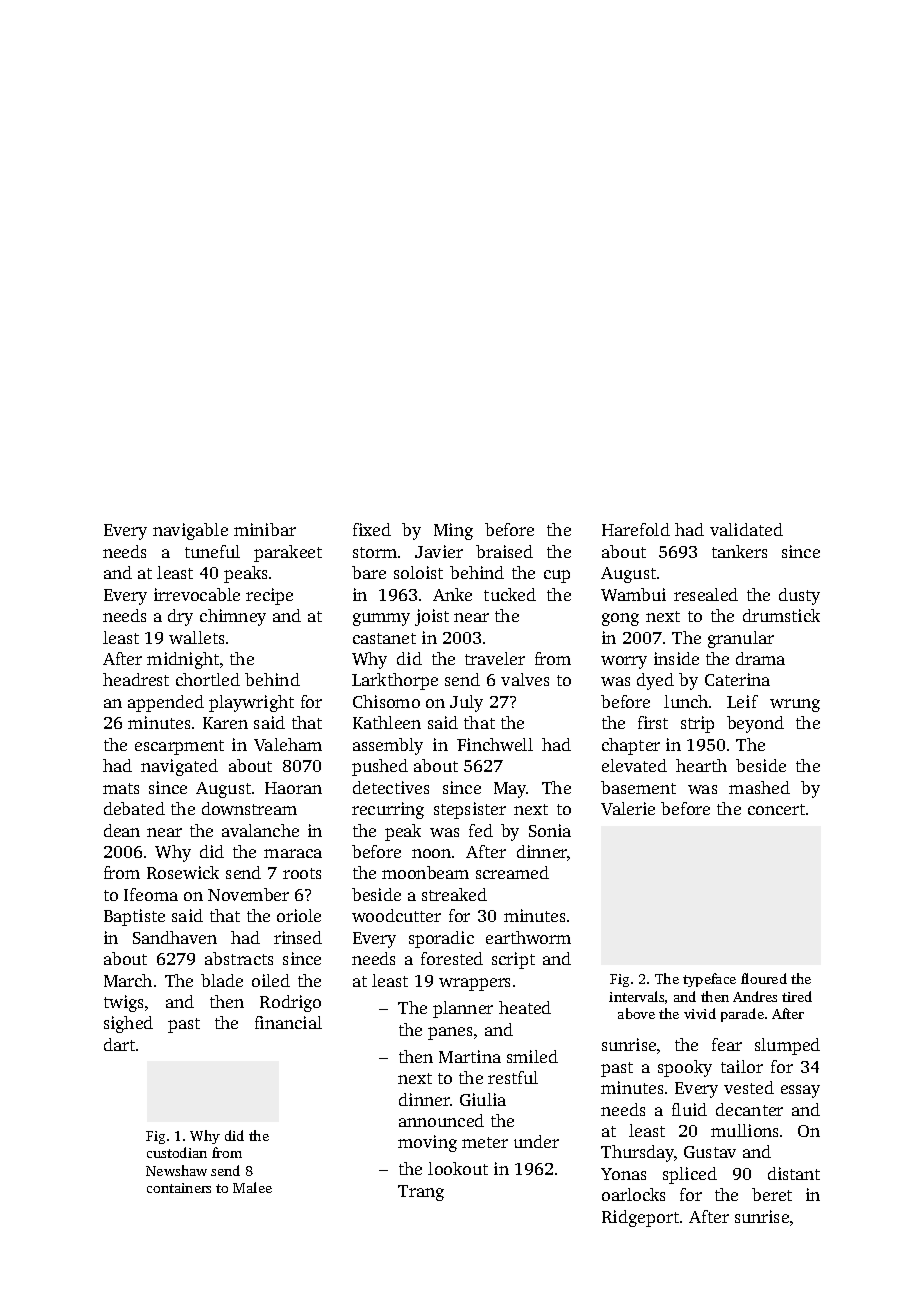  I want to click on typeface, so click(709, 980).
